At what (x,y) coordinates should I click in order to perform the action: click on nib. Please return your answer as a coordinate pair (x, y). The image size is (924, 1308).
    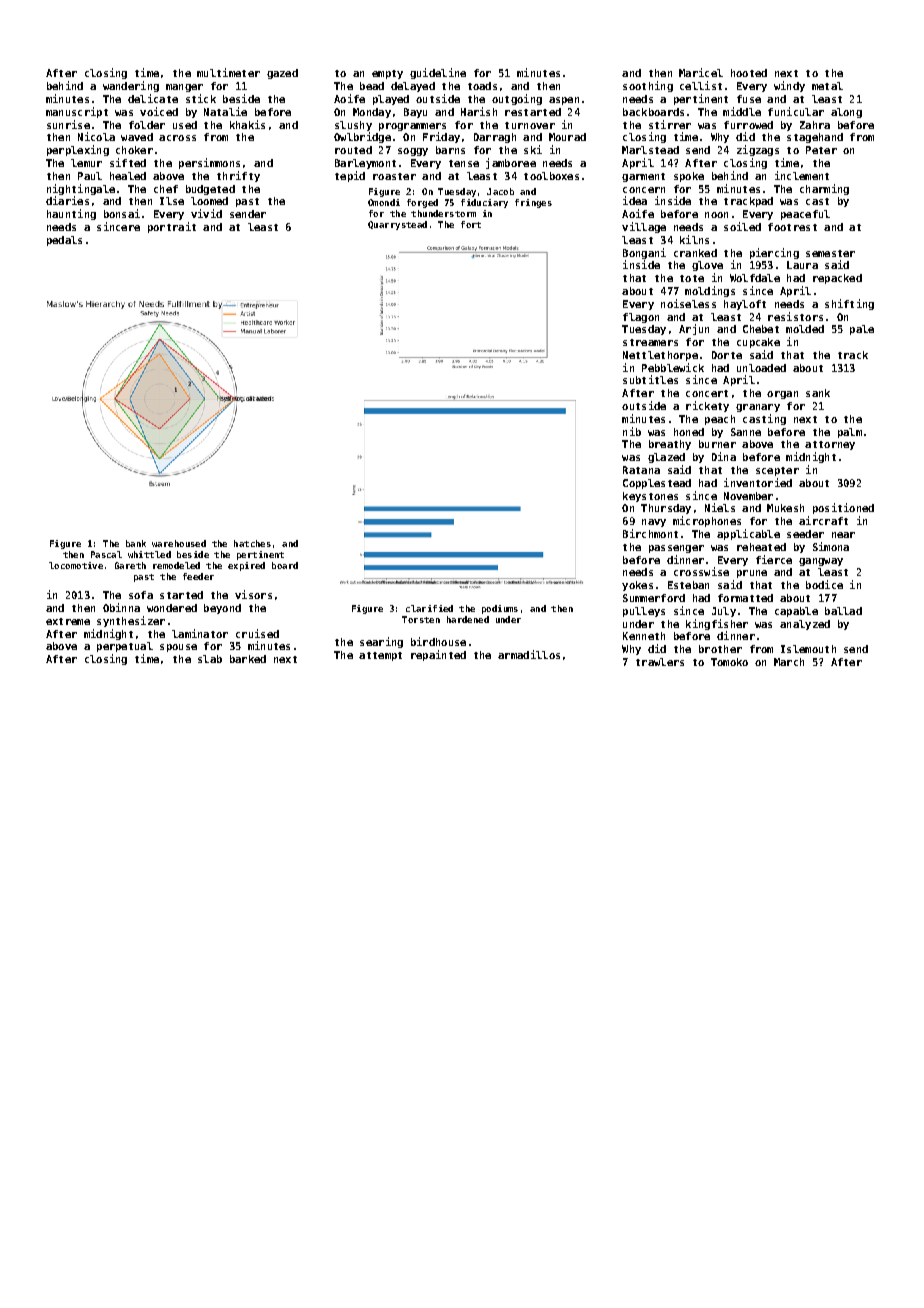
    Looking at the image, I should click on (632, 431).
